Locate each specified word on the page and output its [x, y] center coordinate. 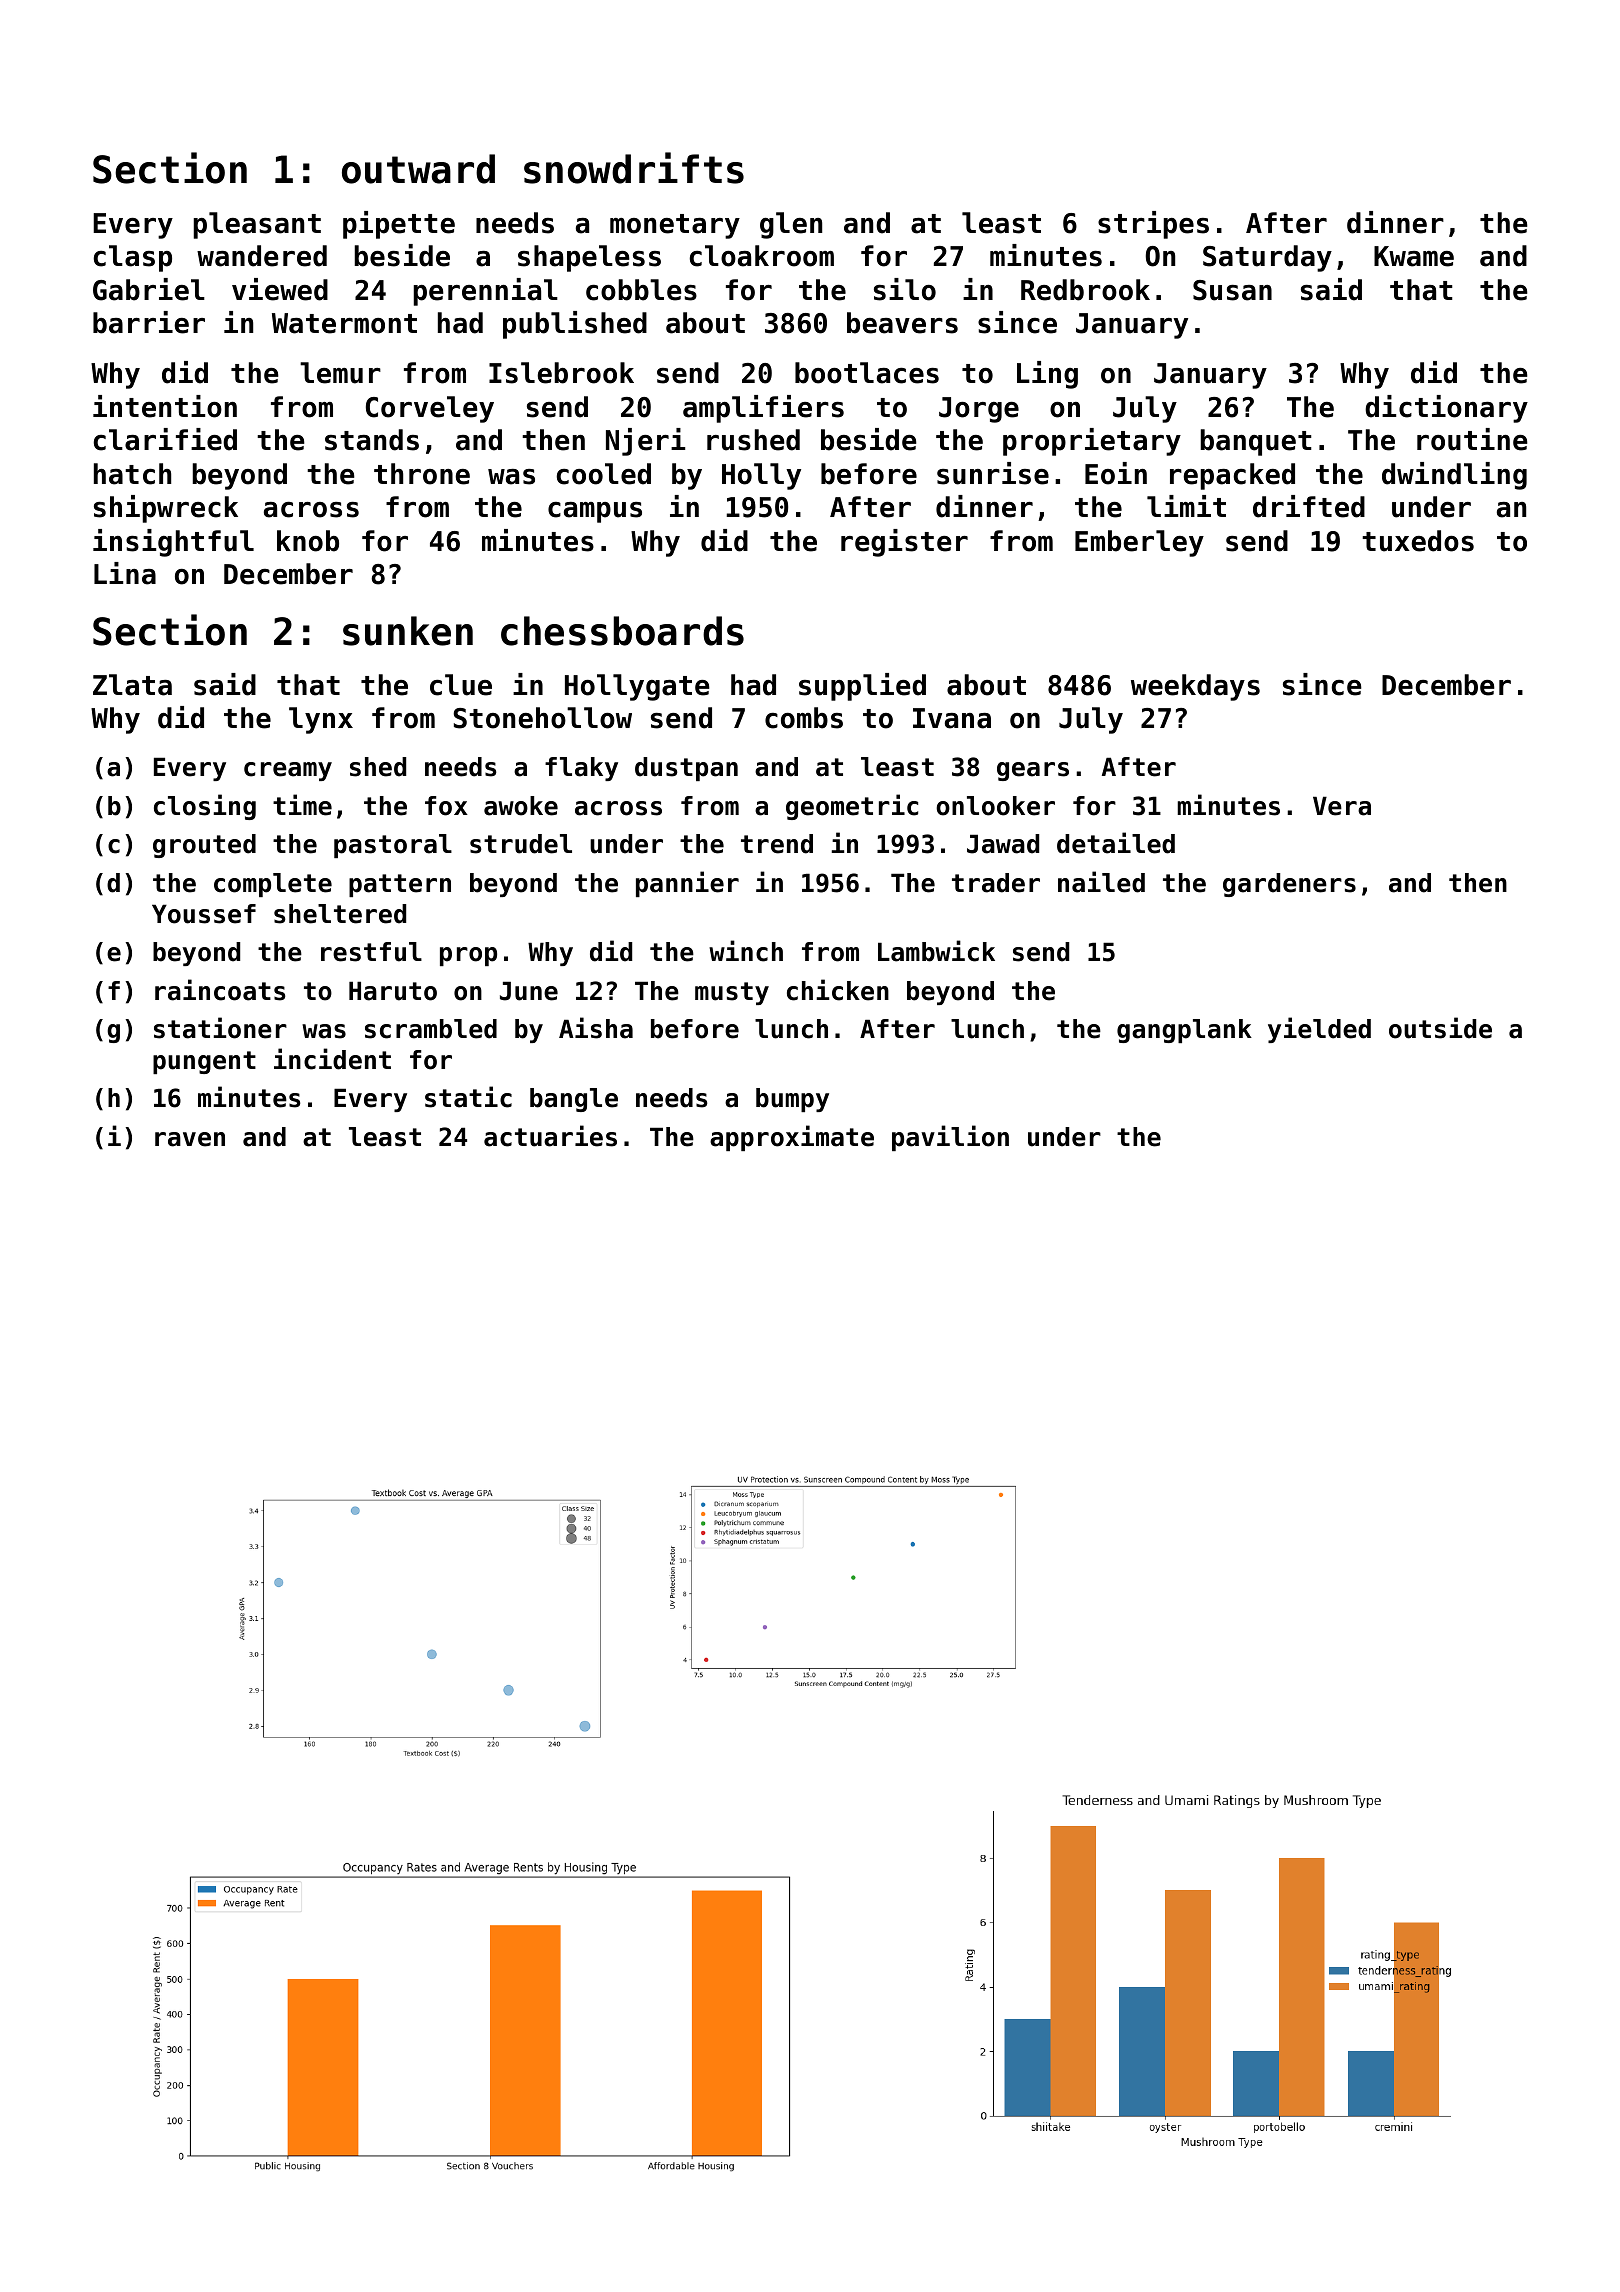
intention [165, 406]
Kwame [1414, 256]
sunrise [993, 473]
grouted [204, 846]
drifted [1309, 506]
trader [996, 883]
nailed [1101, 882]
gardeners [1289, 885]
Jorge [979, 410]
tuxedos [1418, 541]
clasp [133, 258]
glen [791, 225]
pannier [687, 884]
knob [308, 541]
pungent [204, 1062]
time [302, 805]
